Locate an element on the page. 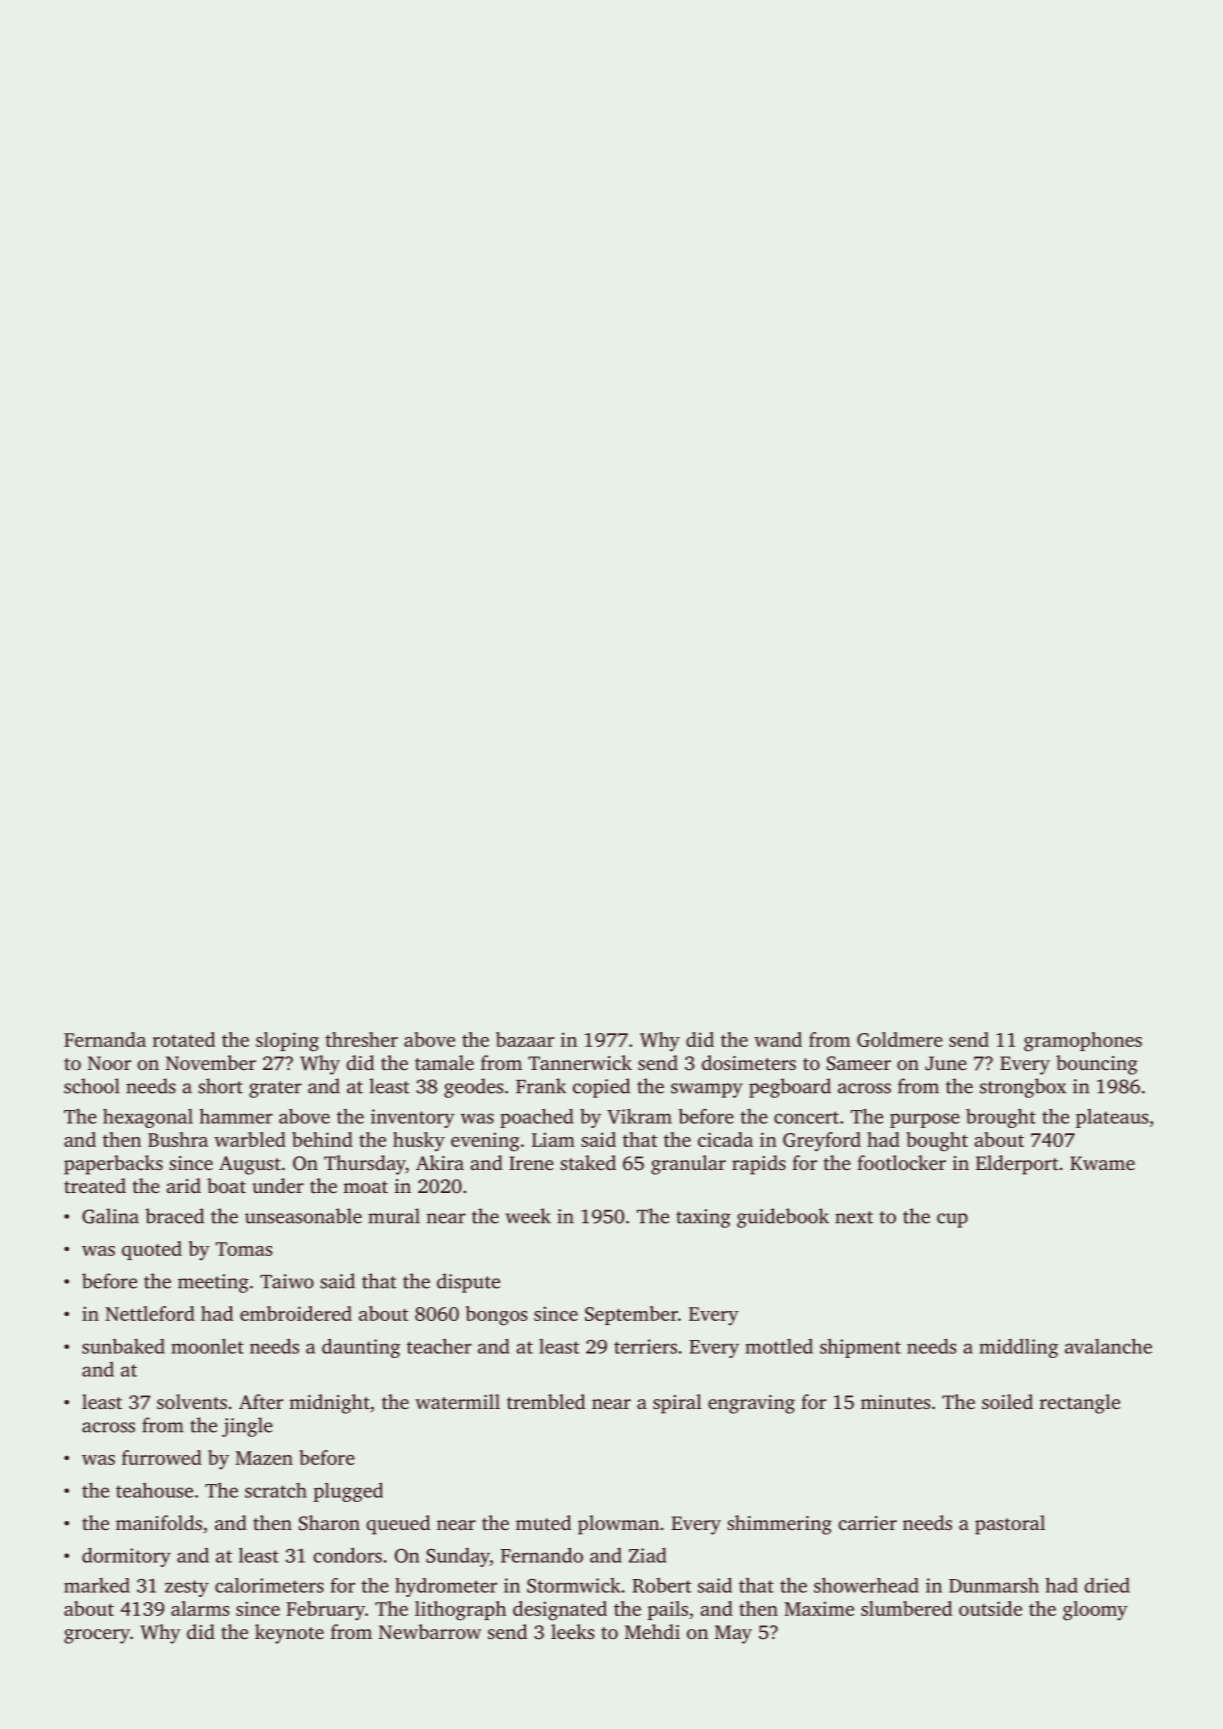  wand is located at coordinates (778, 1039).
